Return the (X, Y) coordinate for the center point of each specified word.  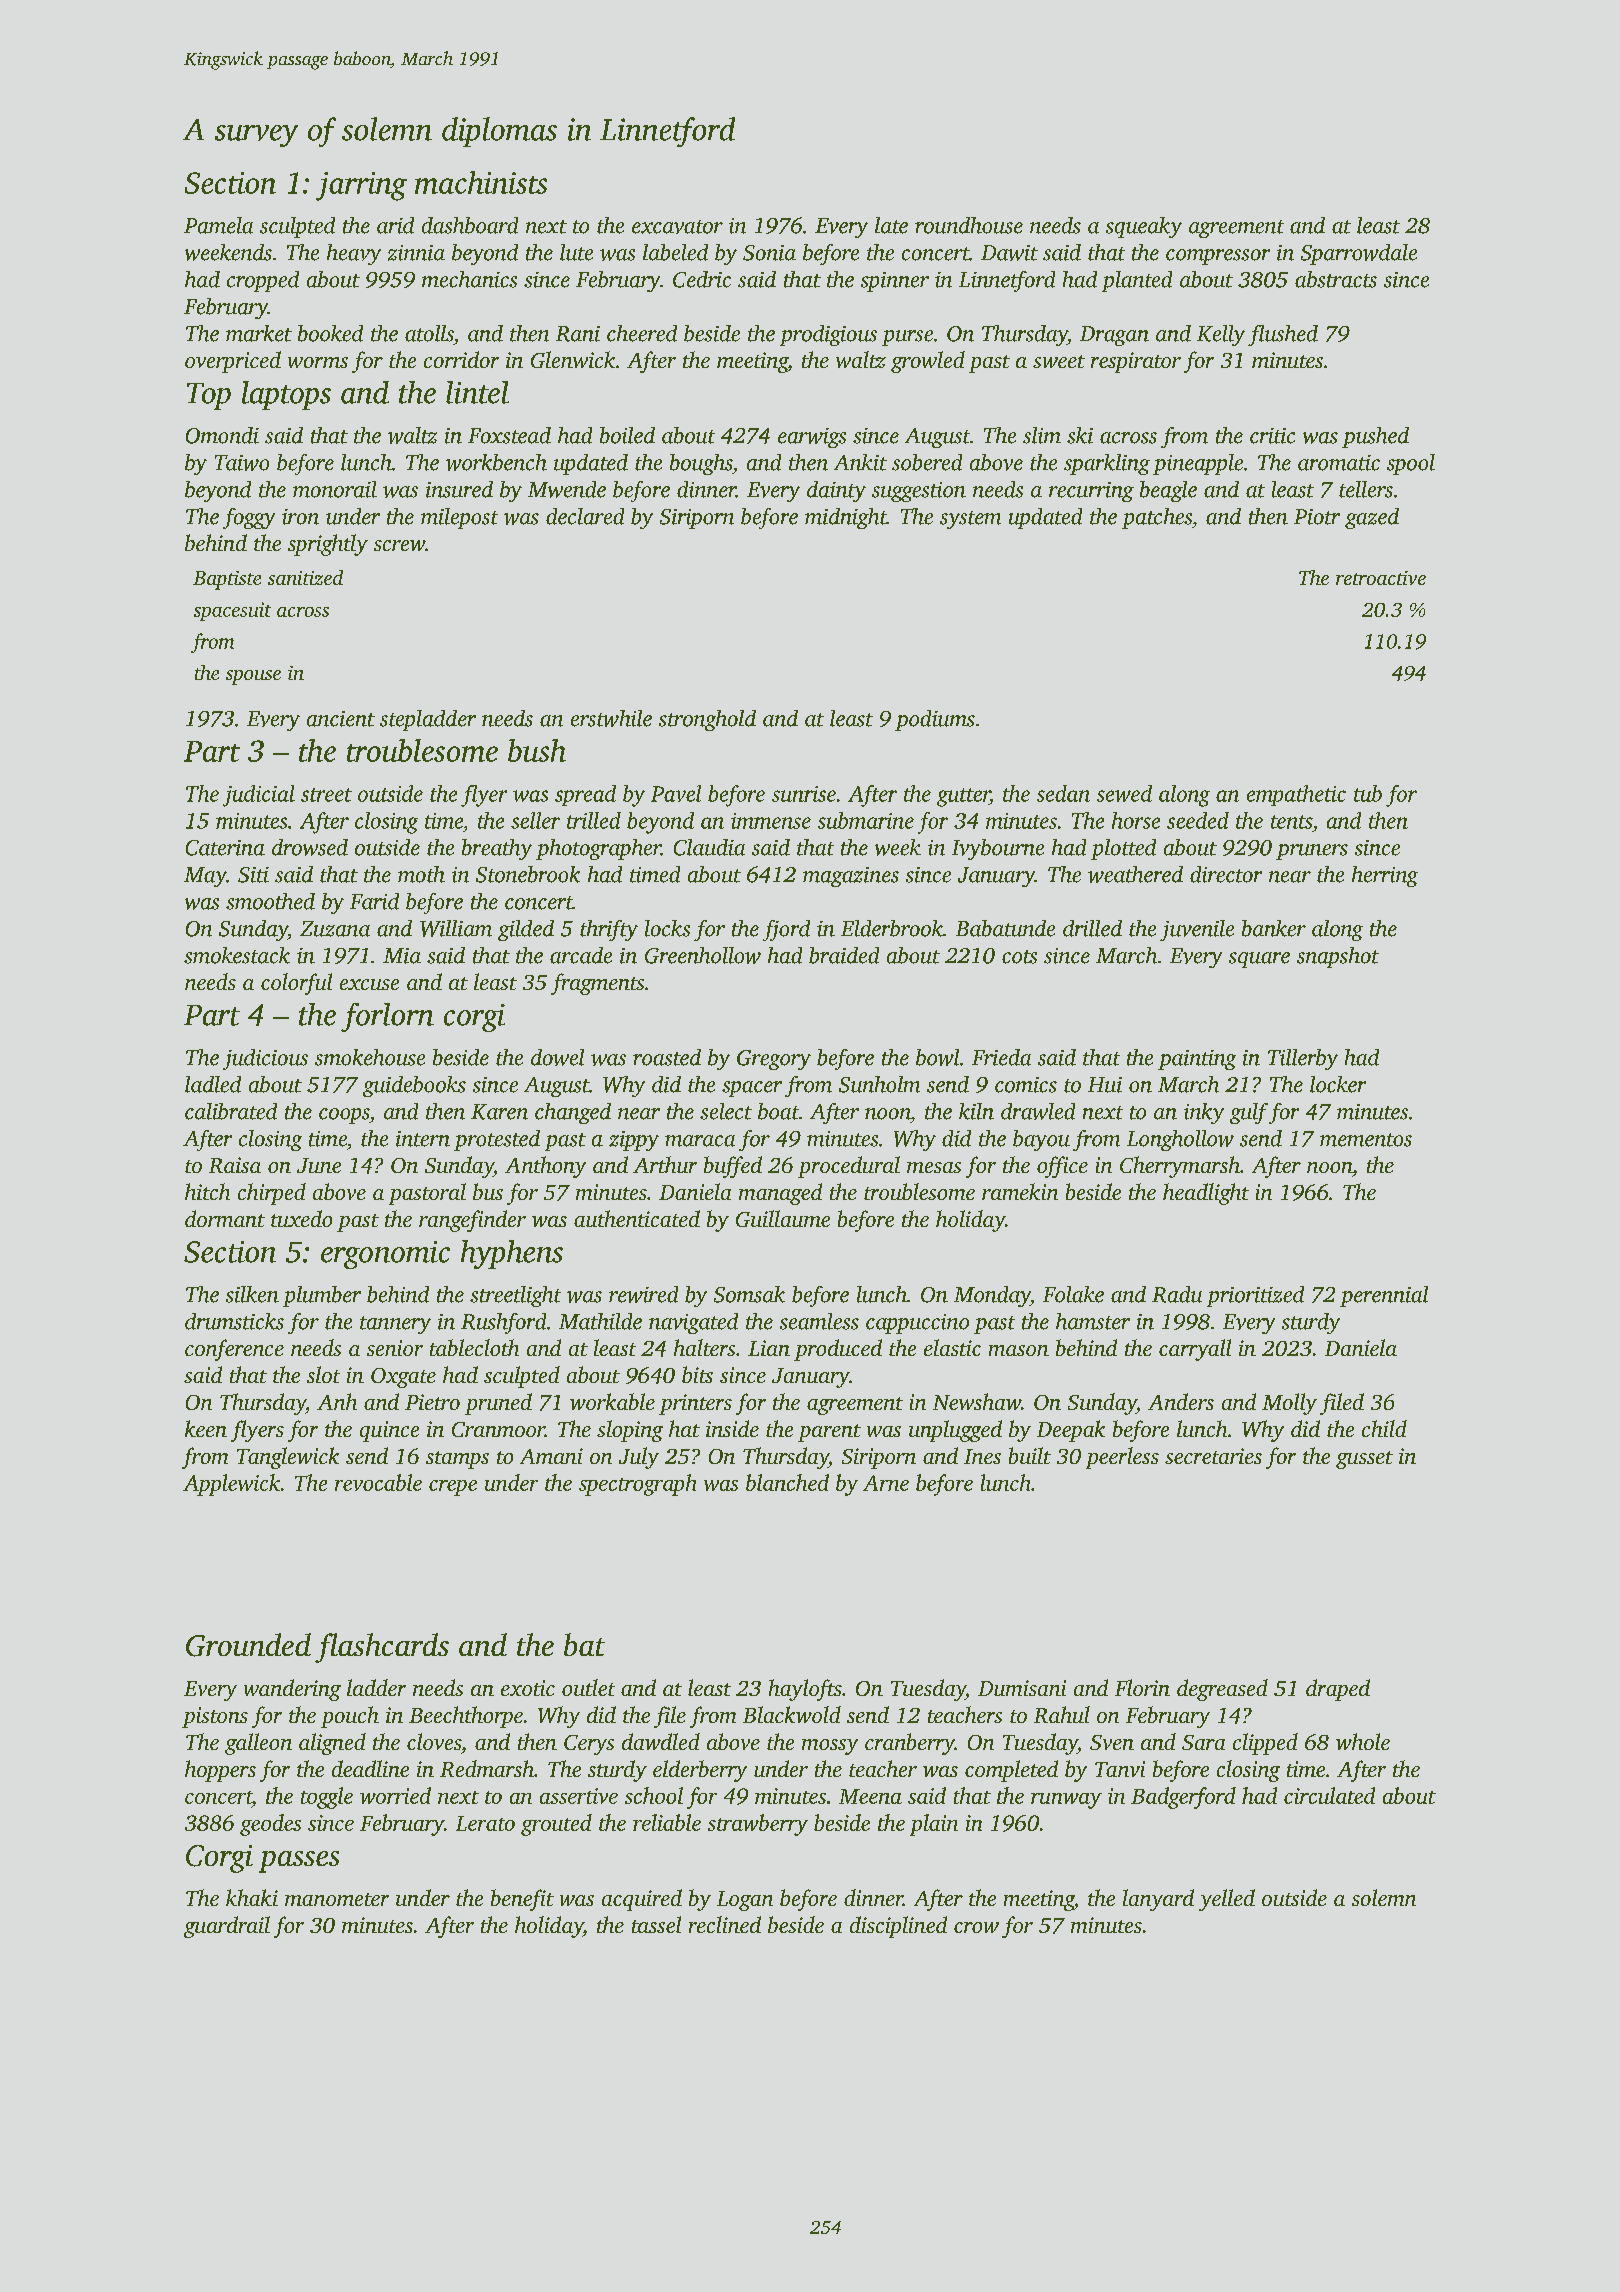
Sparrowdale (1359, 254)
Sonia (769, 253)
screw (399, 545)
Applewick (231, 1485)
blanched (787, 1482)
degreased (1222, 1690)
